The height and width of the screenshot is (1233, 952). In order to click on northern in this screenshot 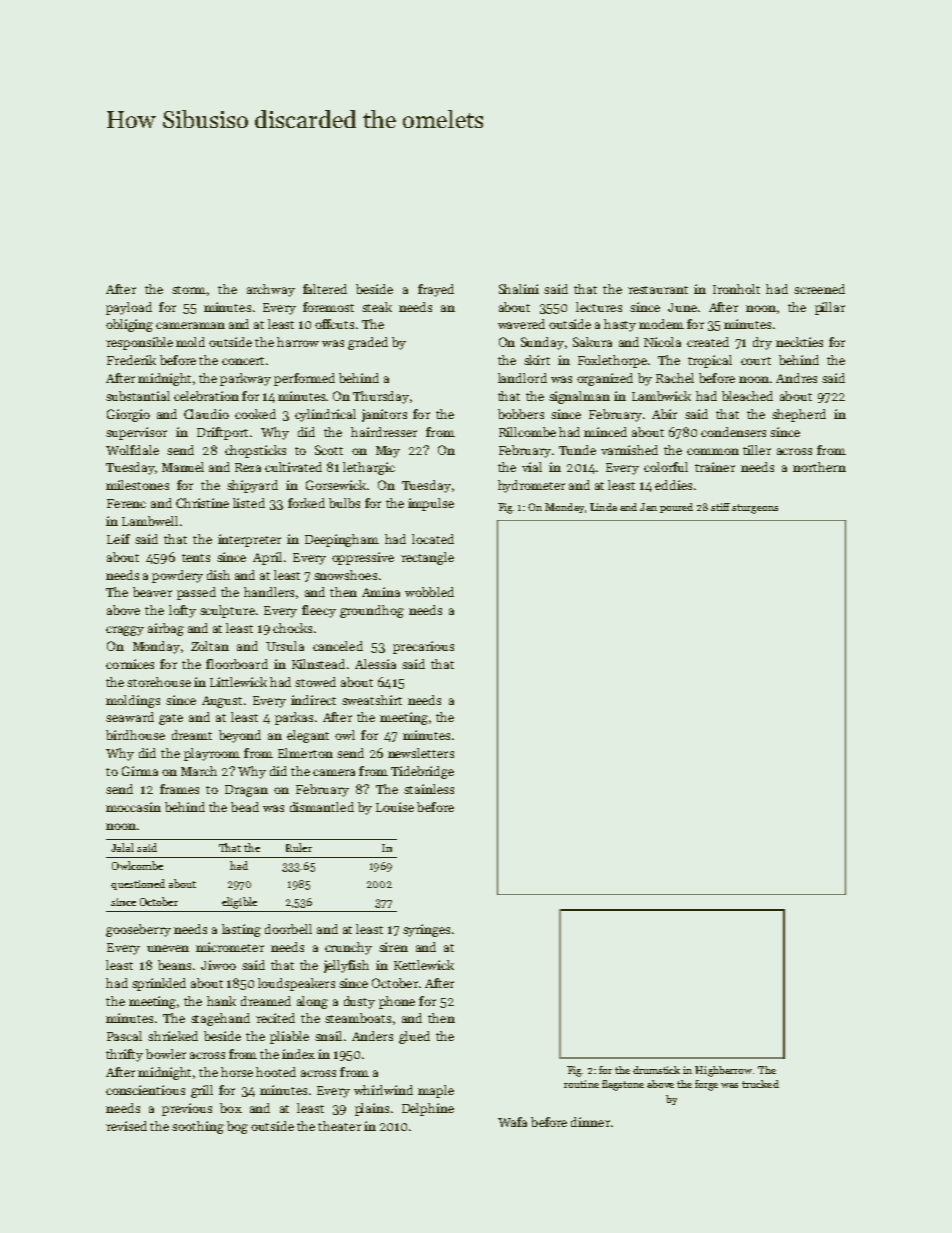, I will do `click(819, 467)`.
